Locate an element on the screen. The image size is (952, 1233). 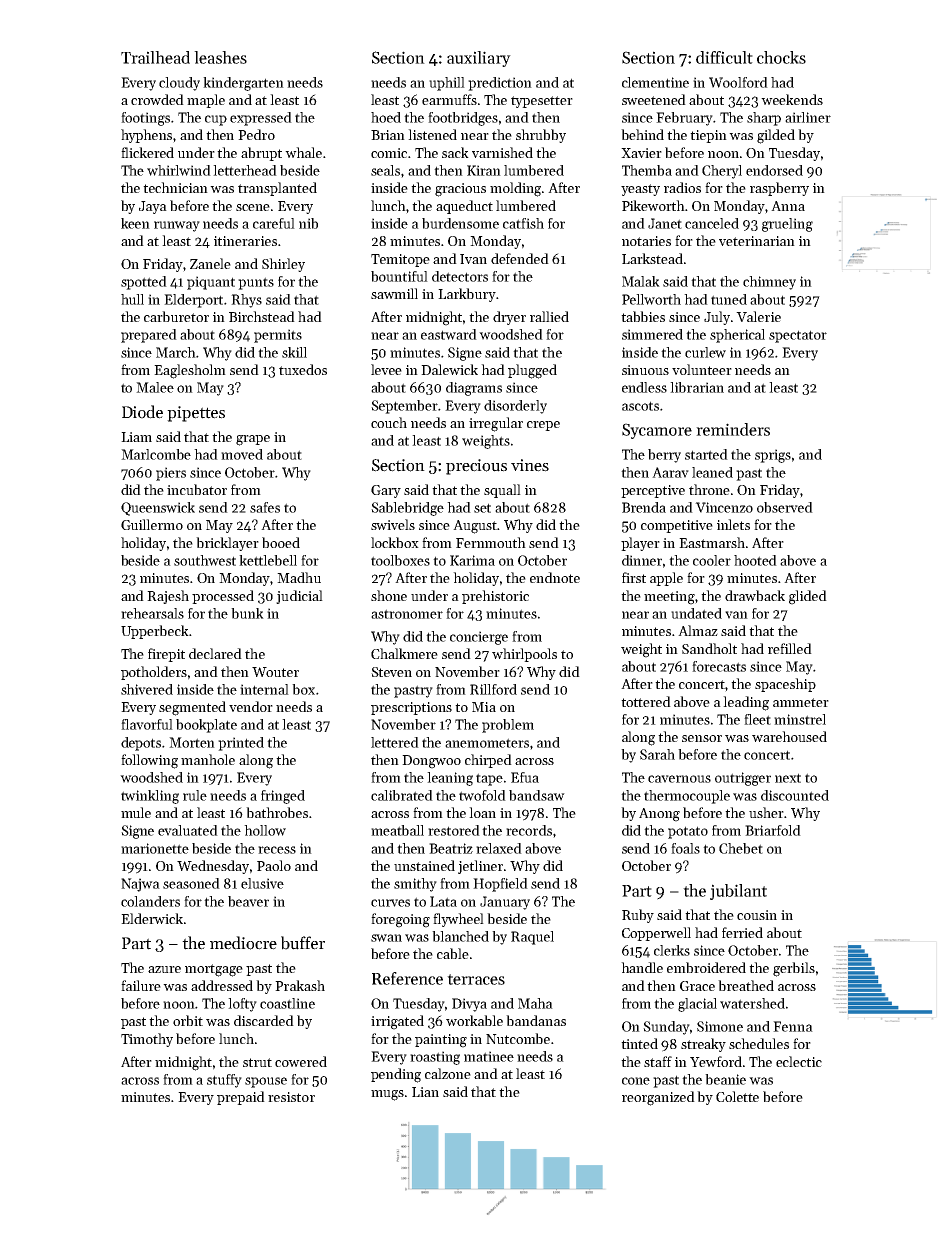
defended is located at coordinates (520, 258).
